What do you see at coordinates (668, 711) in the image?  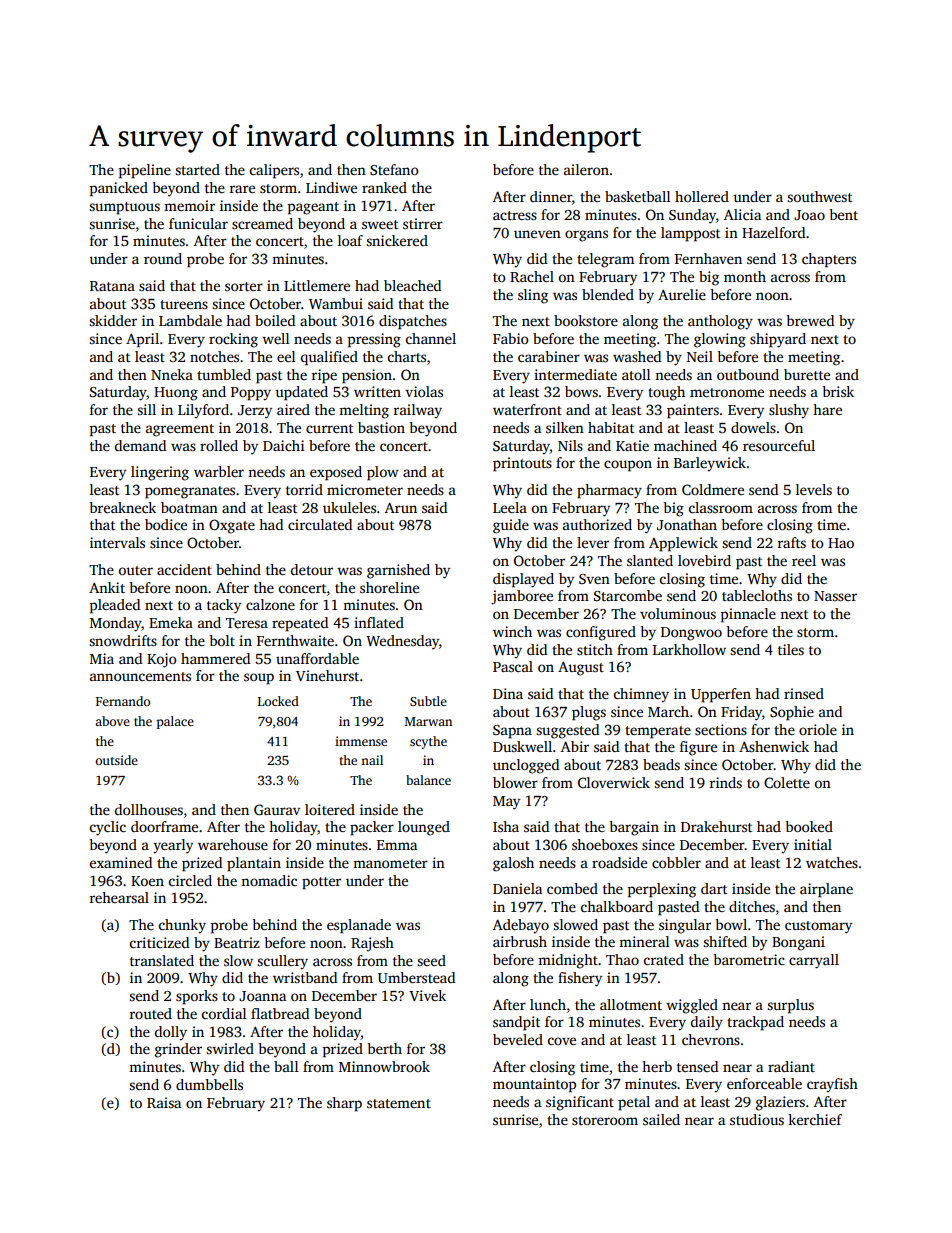 I see `March` at bounding box center [668, 711].
